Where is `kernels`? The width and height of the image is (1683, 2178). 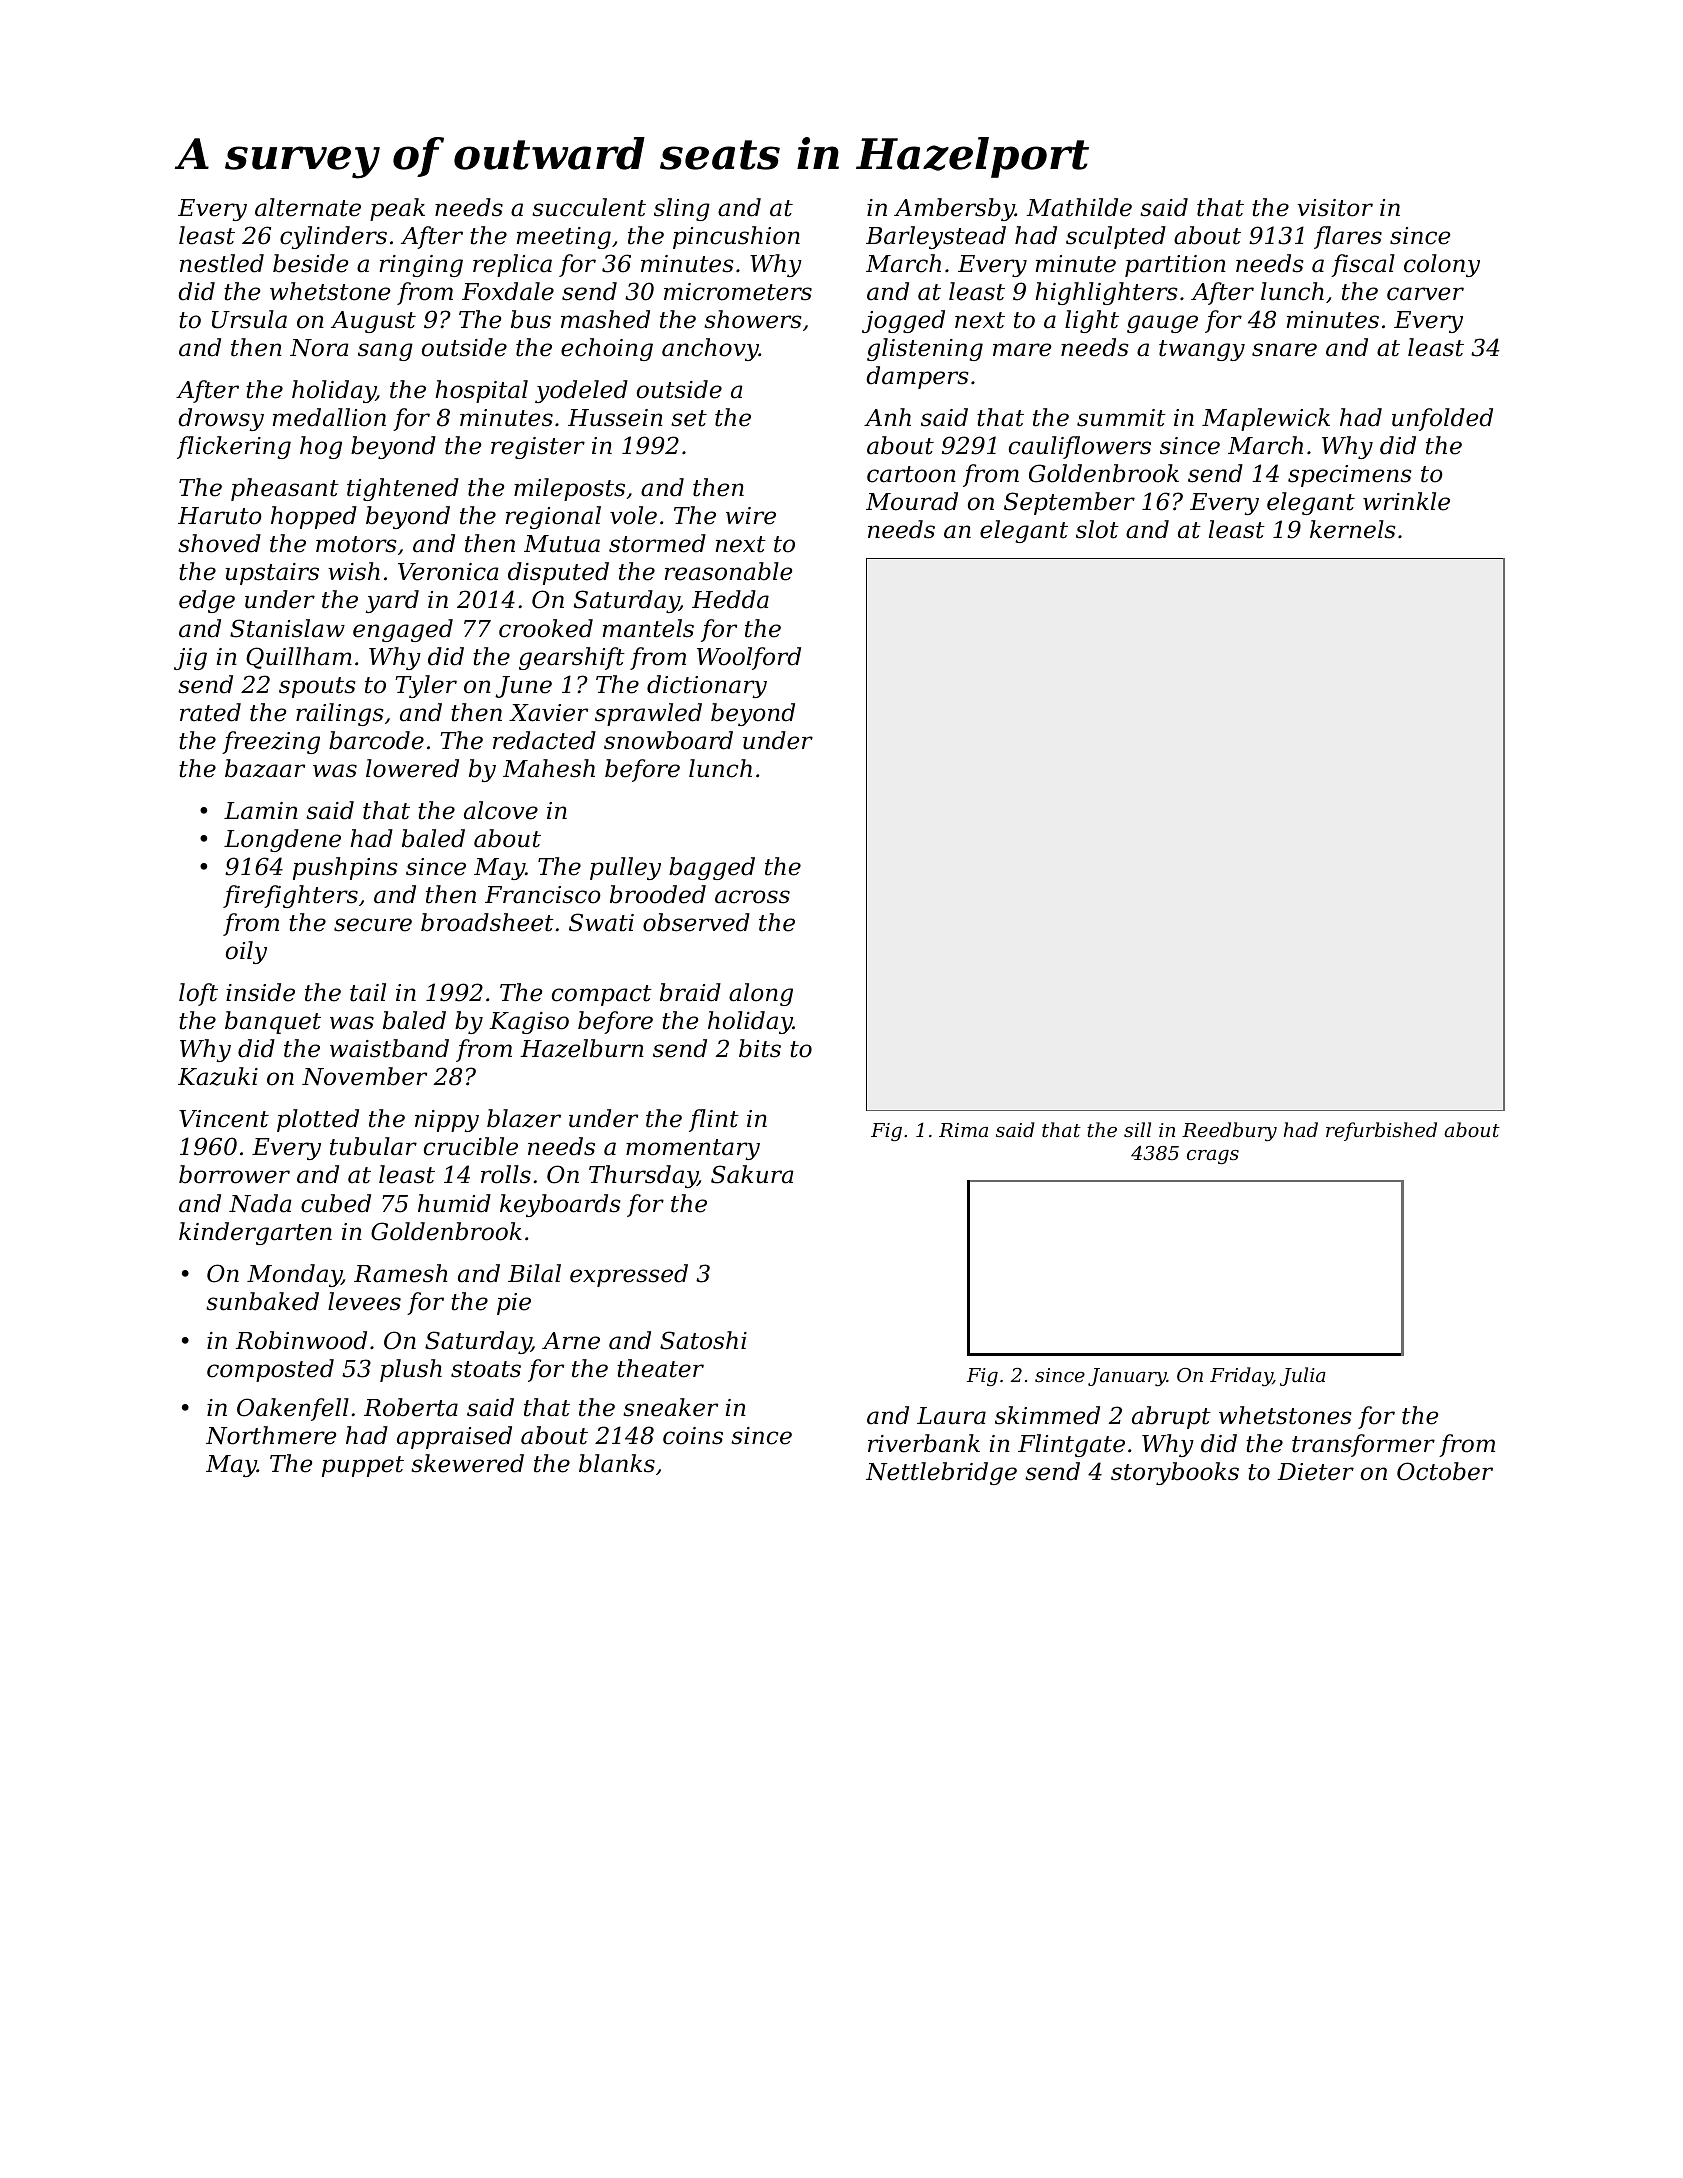 kernels is located at coordinates (1353, 529).
